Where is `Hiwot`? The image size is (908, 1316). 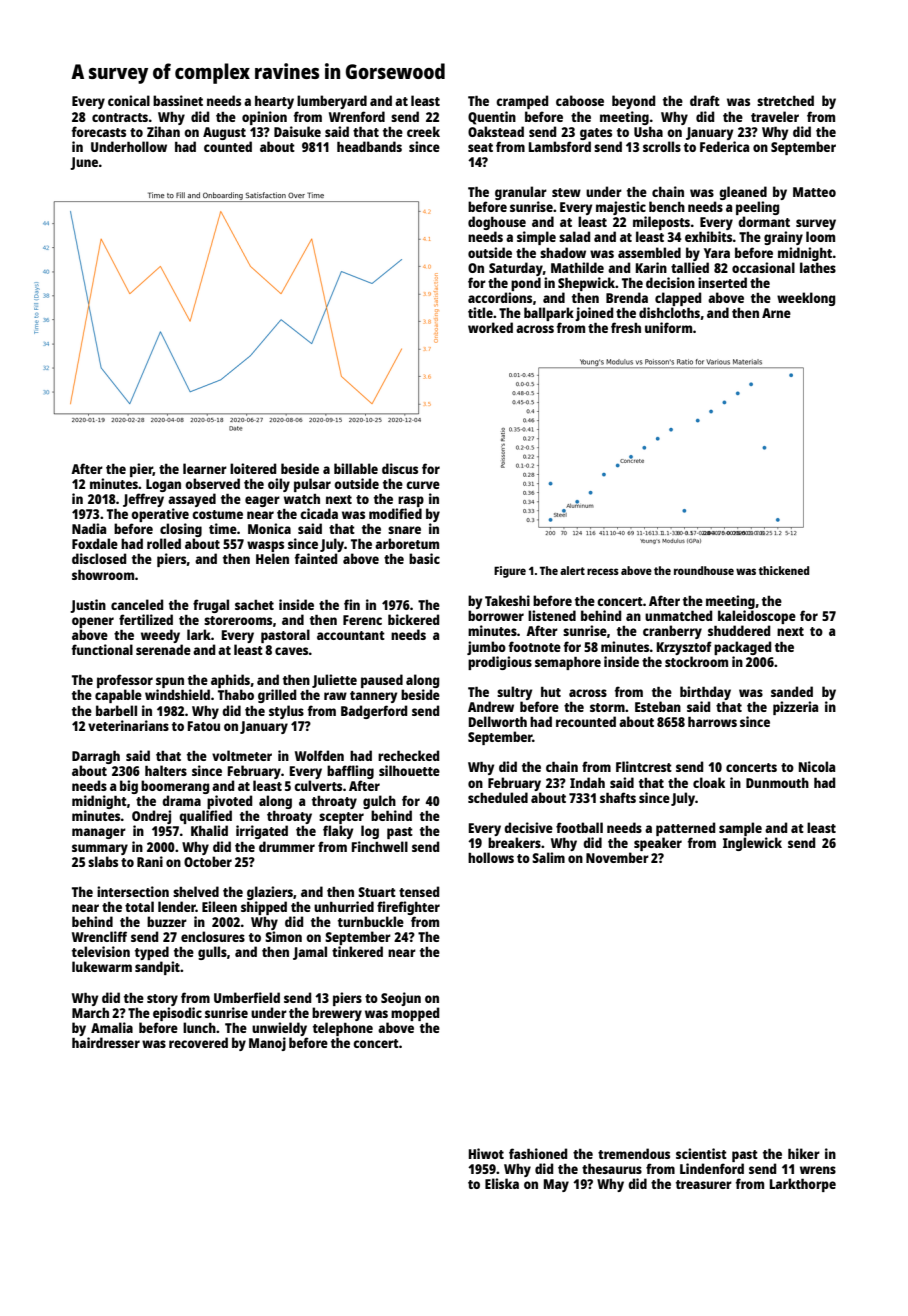
Hiwot is located at coordinates (486, 1153).
